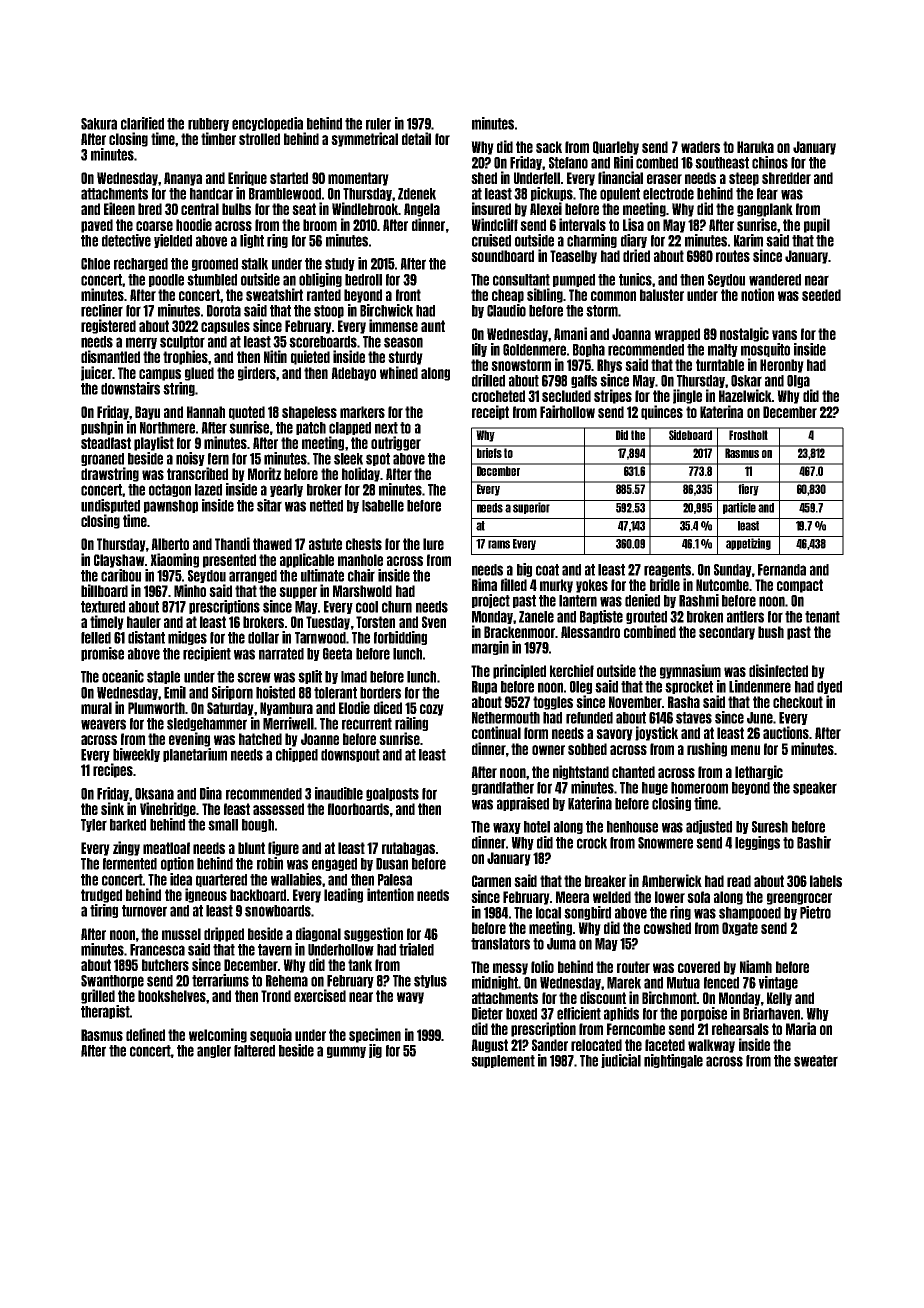 This document has height=1308, width=924. I want to click on Isabelle, so click(383, 506).
